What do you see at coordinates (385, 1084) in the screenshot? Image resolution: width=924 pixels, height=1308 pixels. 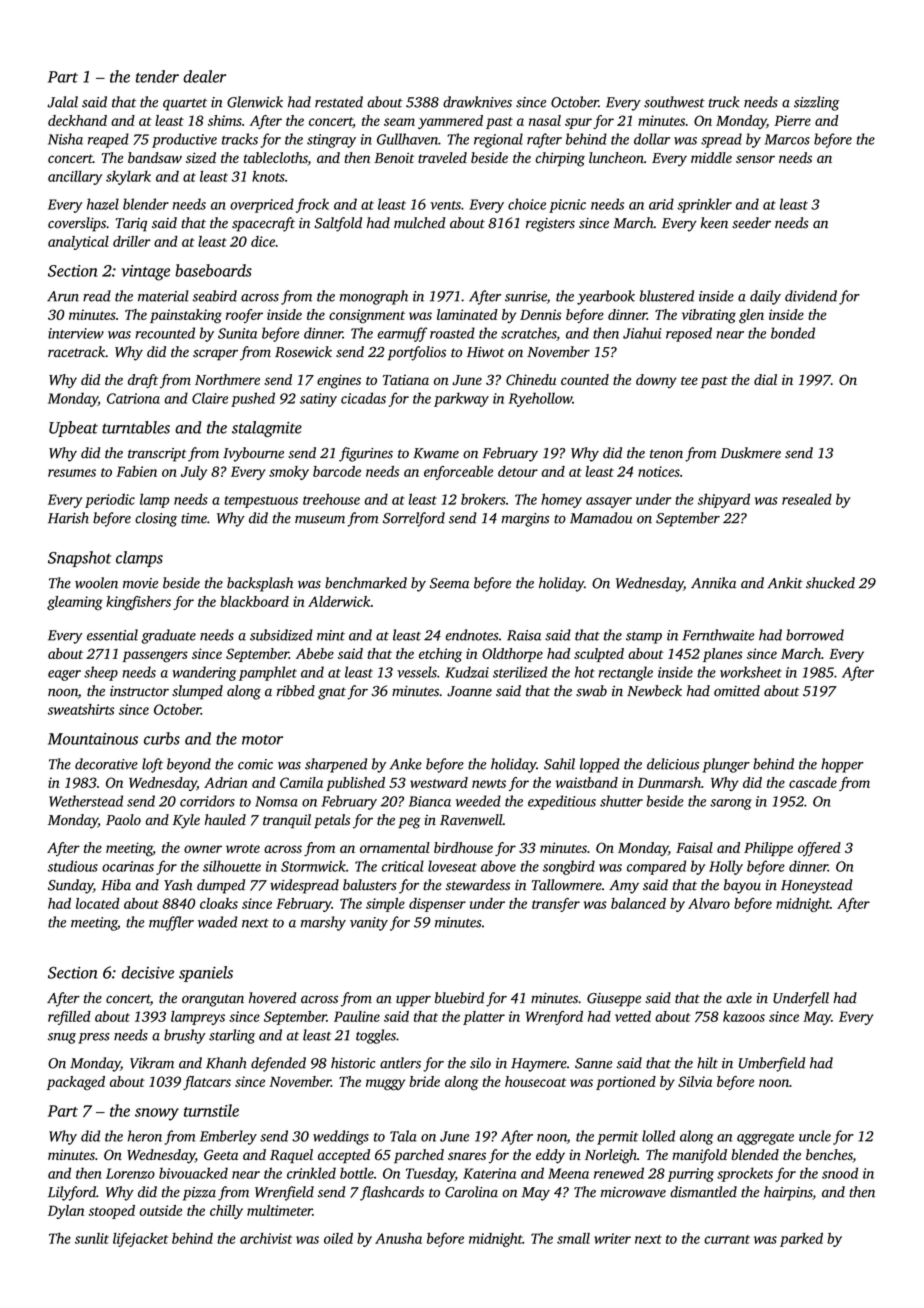 I see `muggy` at bounding box center [385, 1084].
